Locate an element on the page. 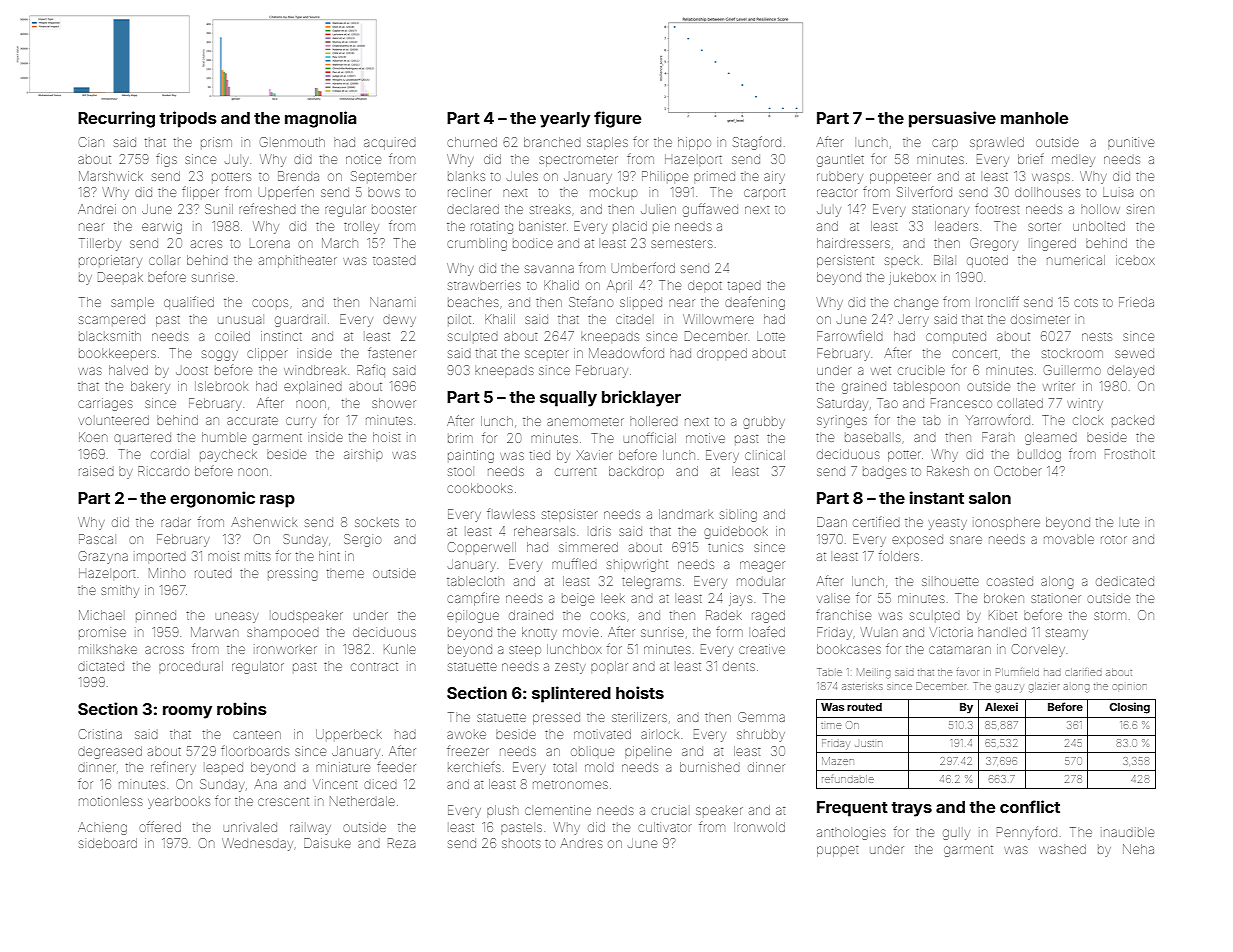  opinion is located at coordinates (1129, 687).
